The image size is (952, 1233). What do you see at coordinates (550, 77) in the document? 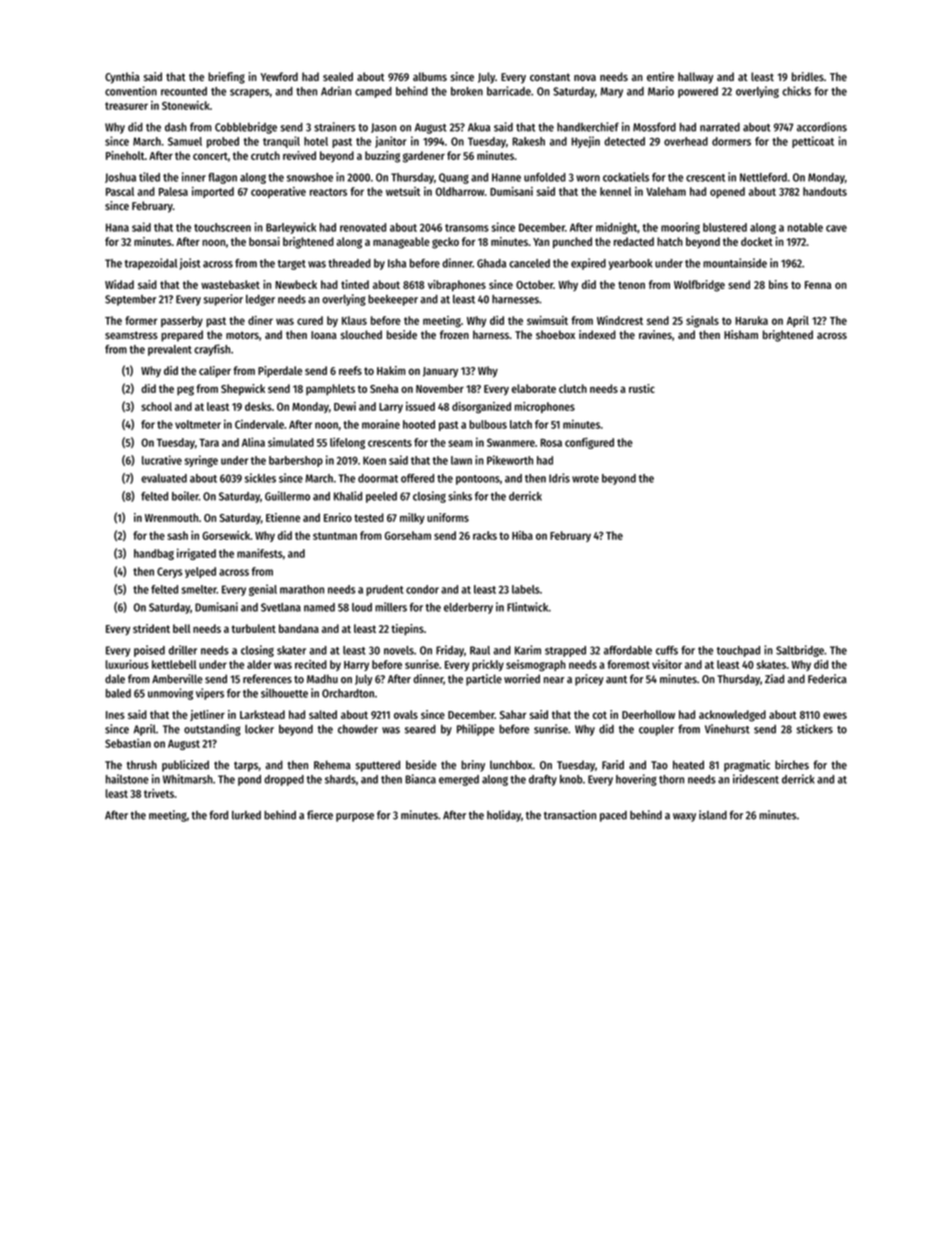
I see `constant` at bounding box center [550, 77].
